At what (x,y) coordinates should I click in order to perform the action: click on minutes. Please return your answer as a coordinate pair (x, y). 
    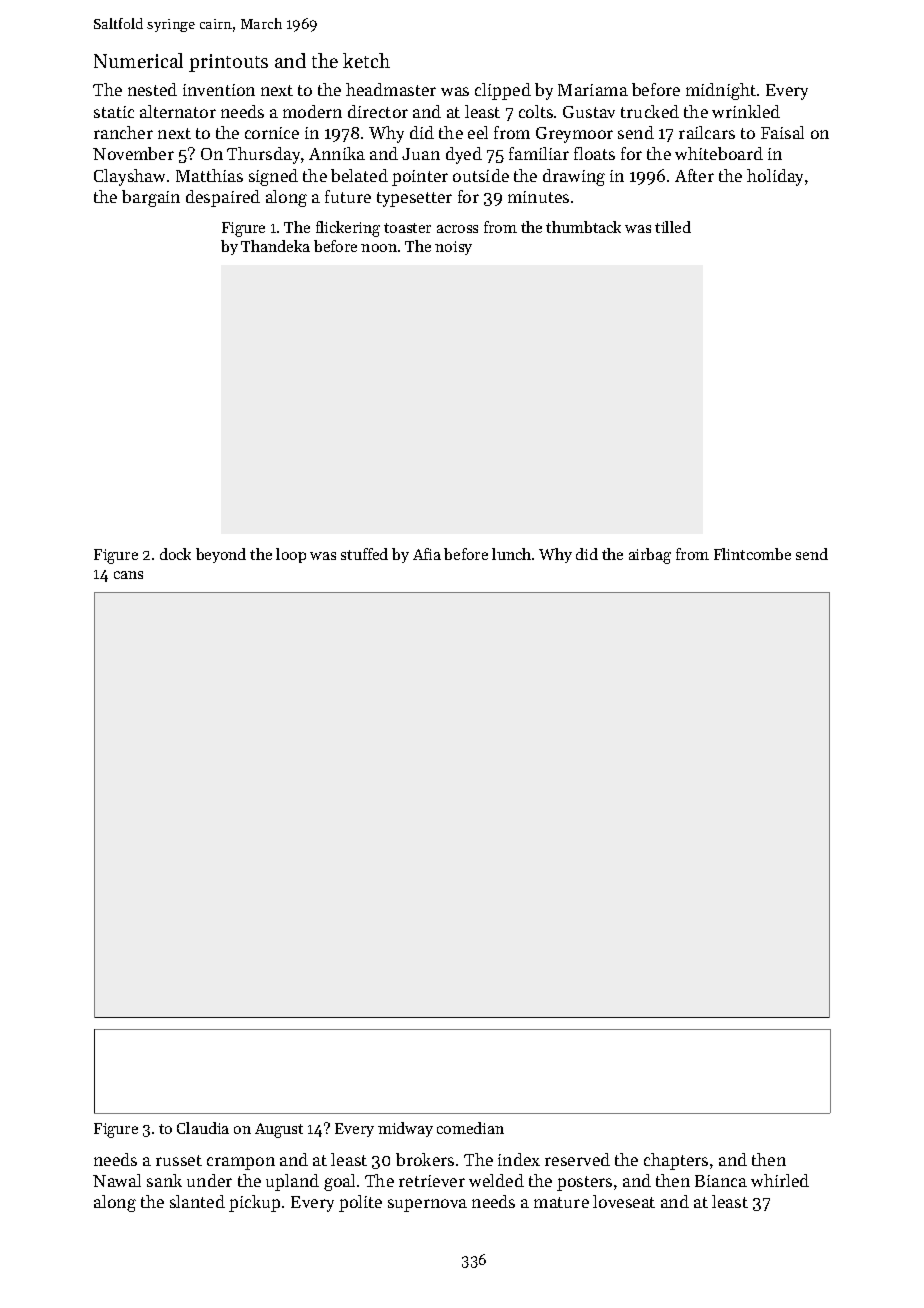
    Looking at the image, I should click on (538, 197).
